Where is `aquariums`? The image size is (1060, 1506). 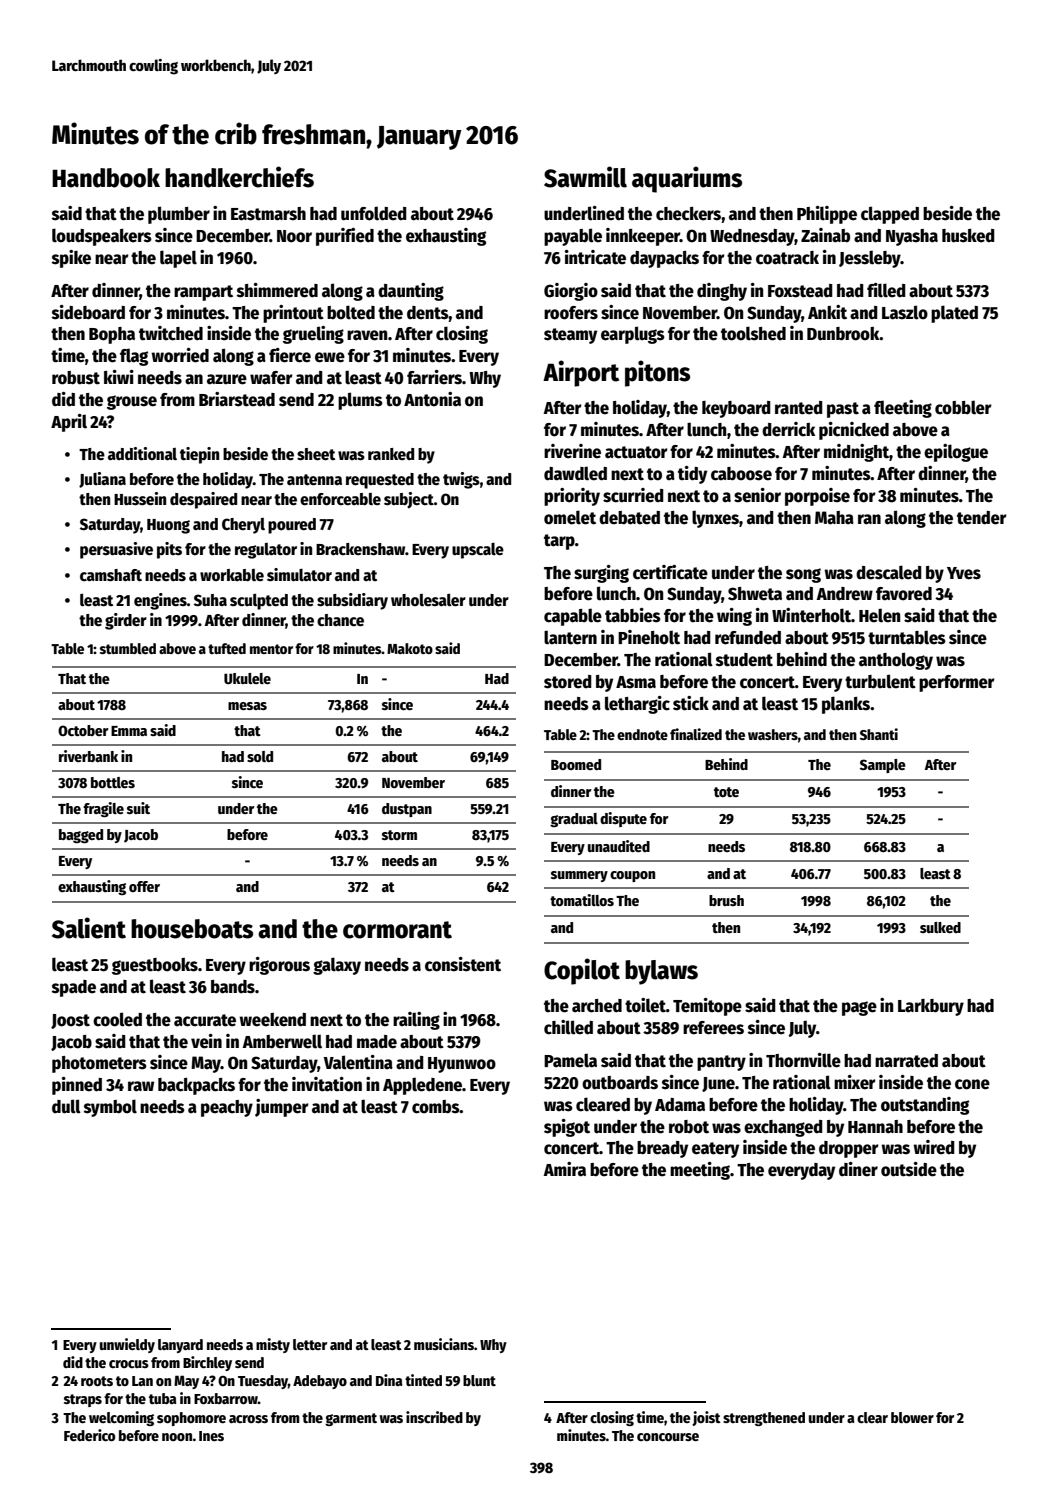
aquariums is located at coordinates (687, 179).
